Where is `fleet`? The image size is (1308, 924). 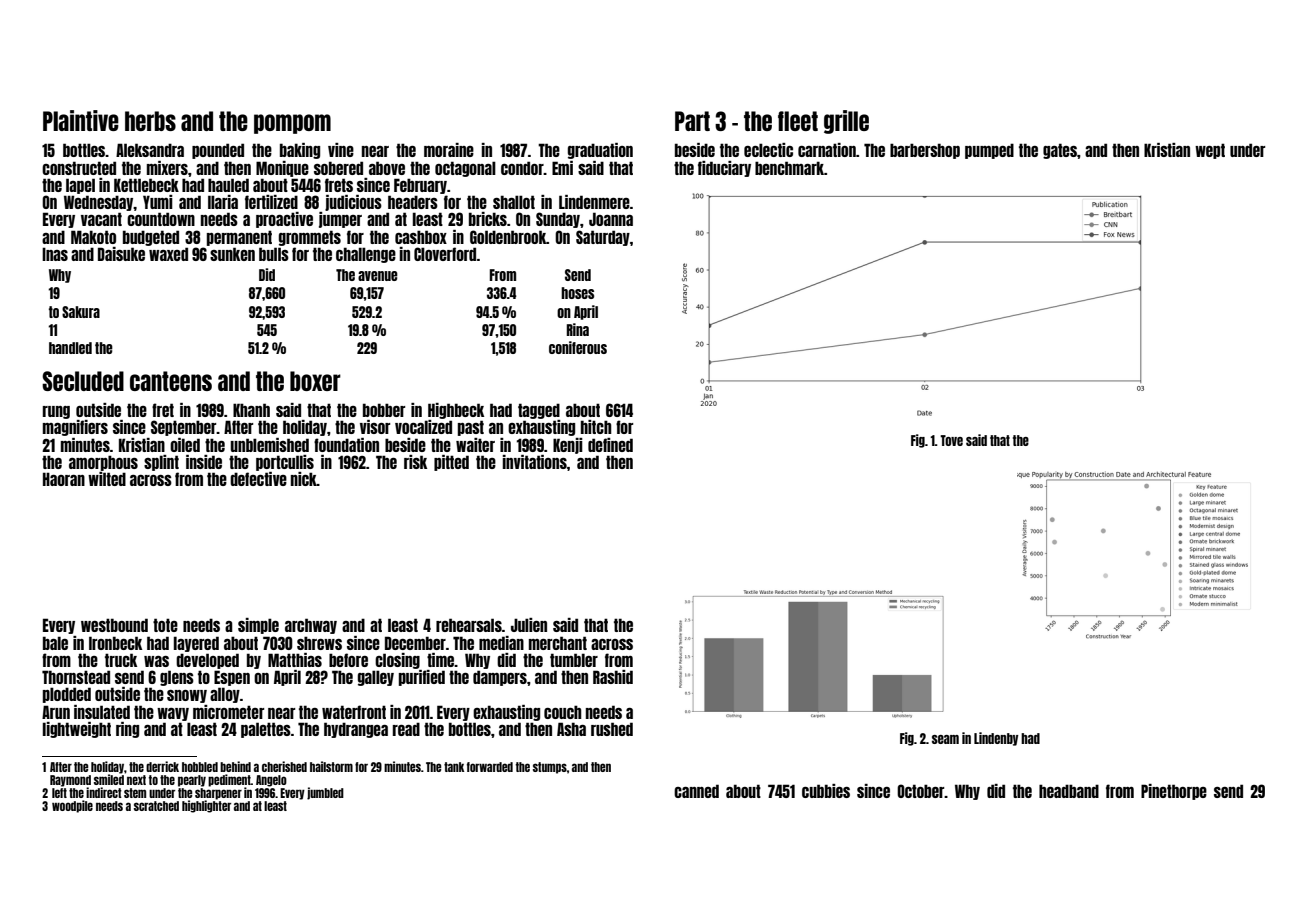
fleet is located at coordinates (798, 121).
